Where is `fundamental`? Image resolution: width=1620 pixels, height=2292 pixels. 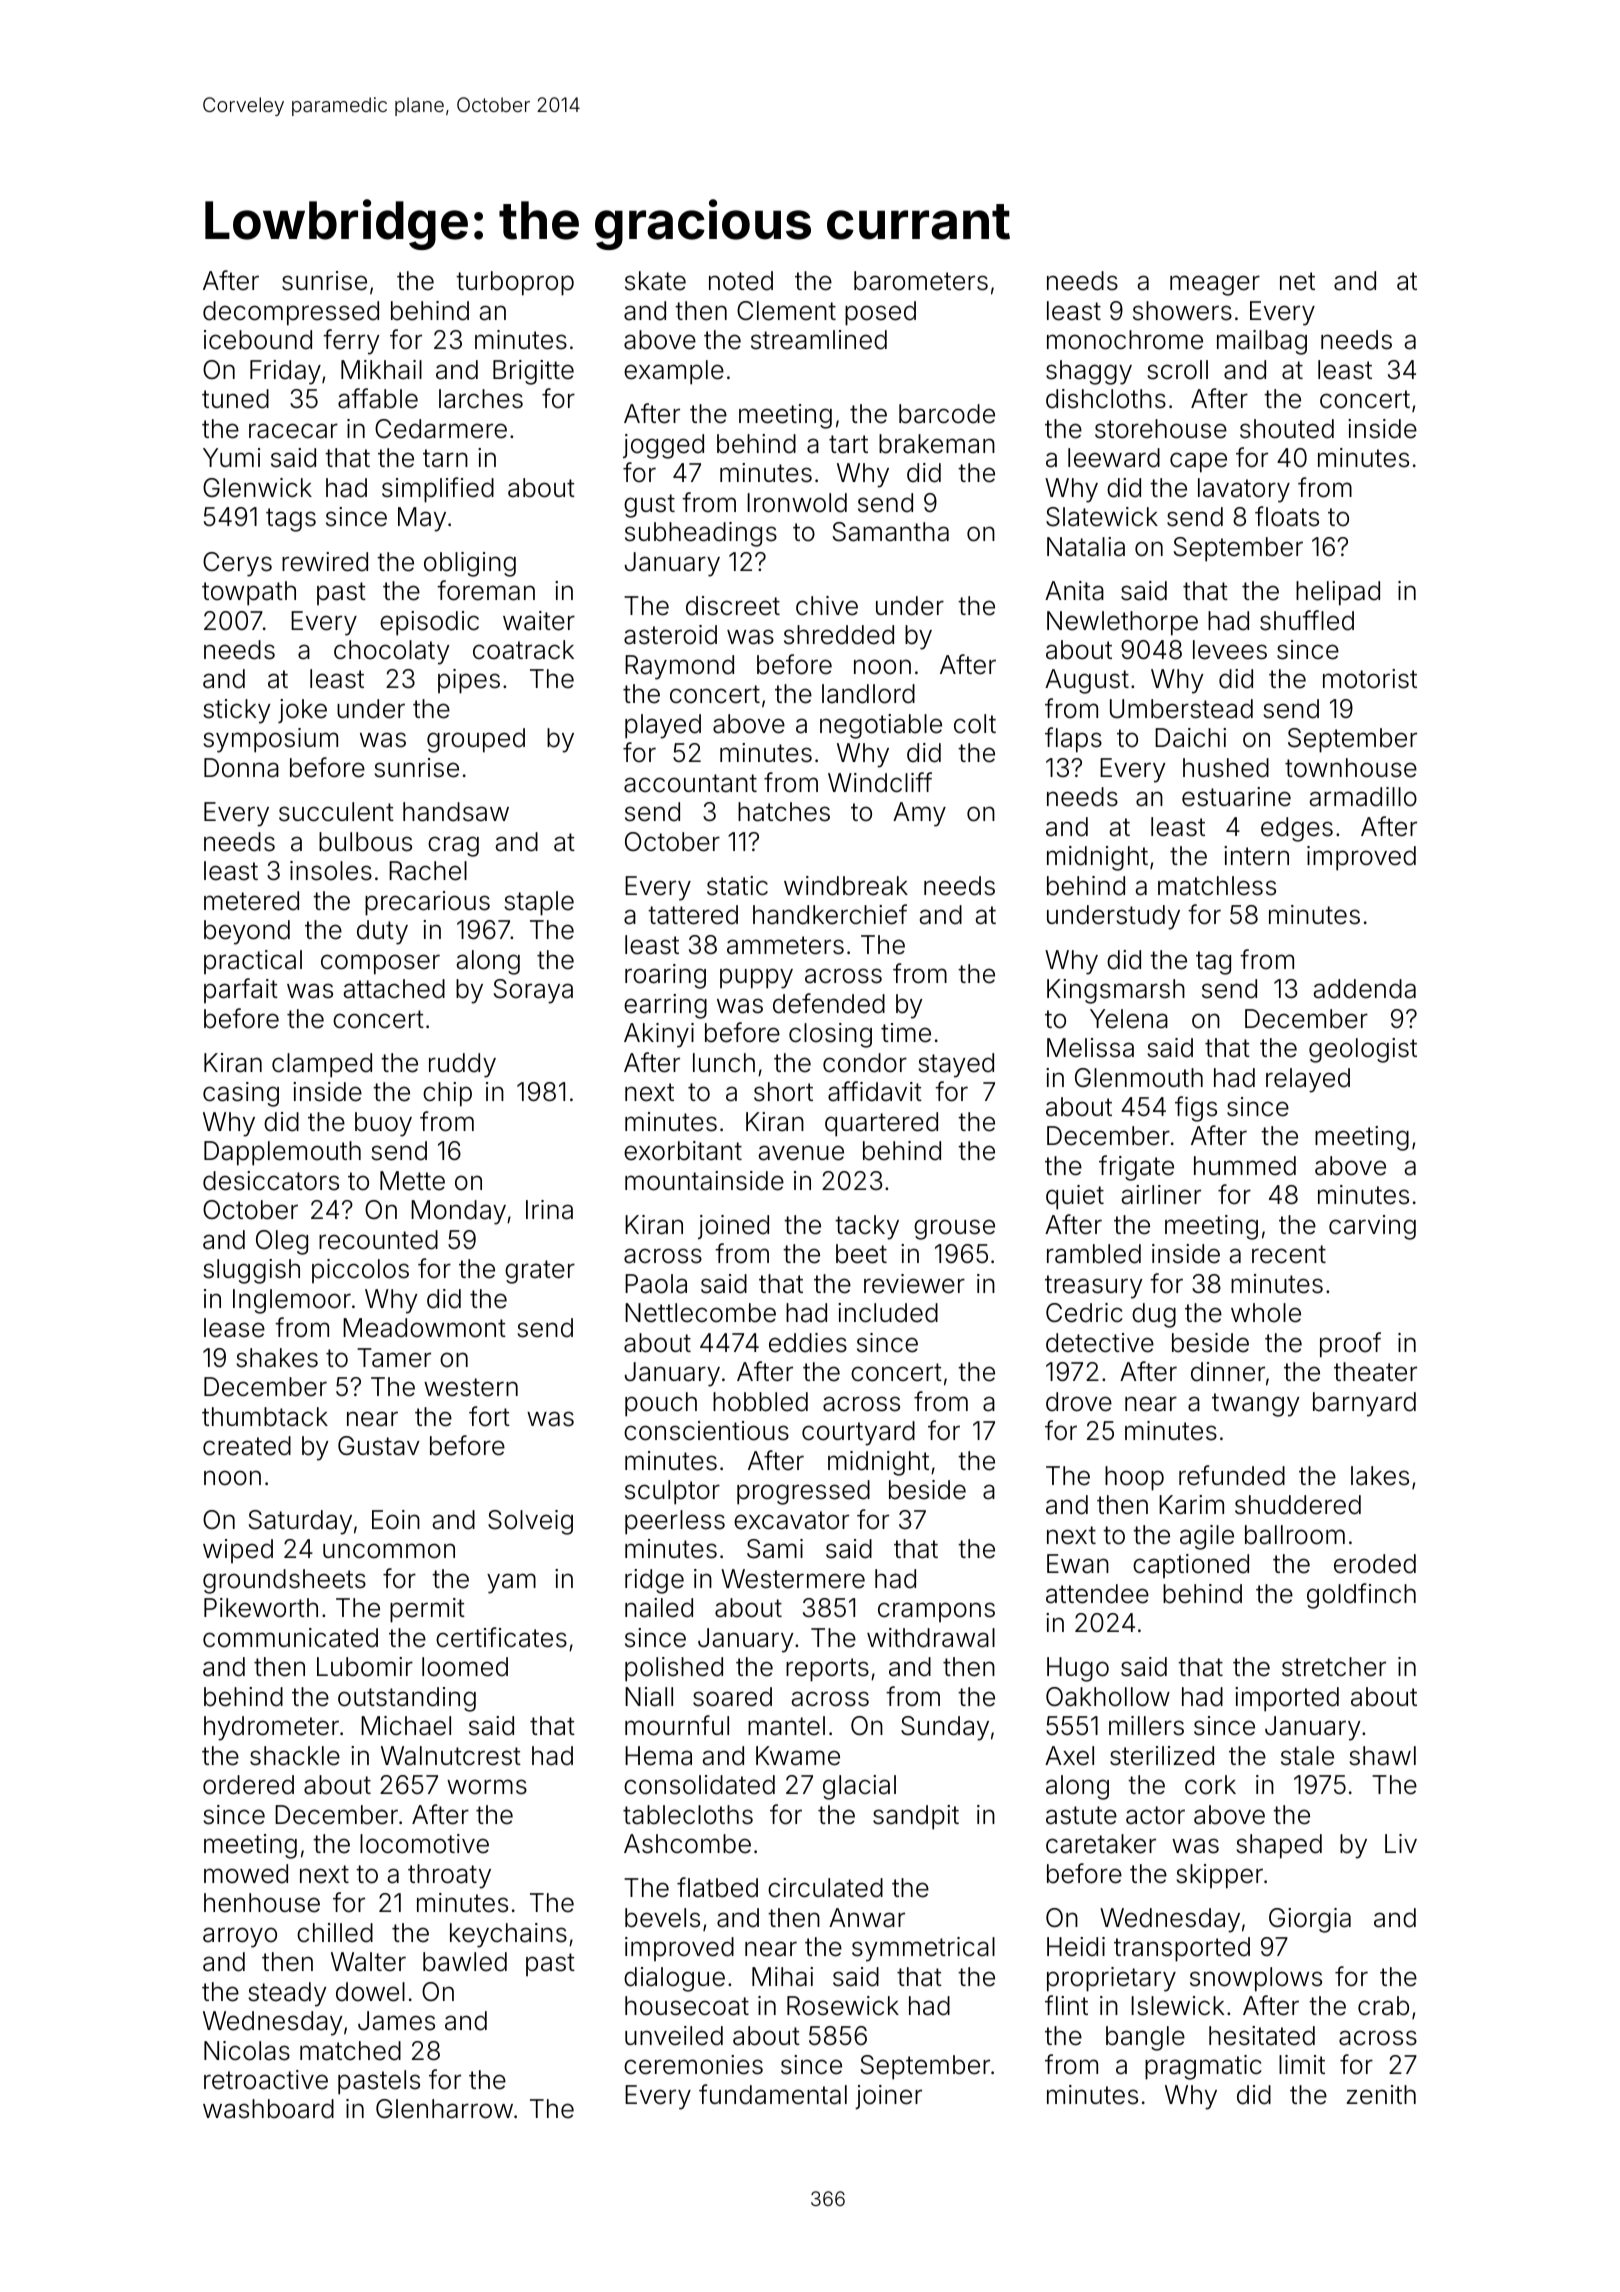 fundamental is located at coordinates (773, 2094).
